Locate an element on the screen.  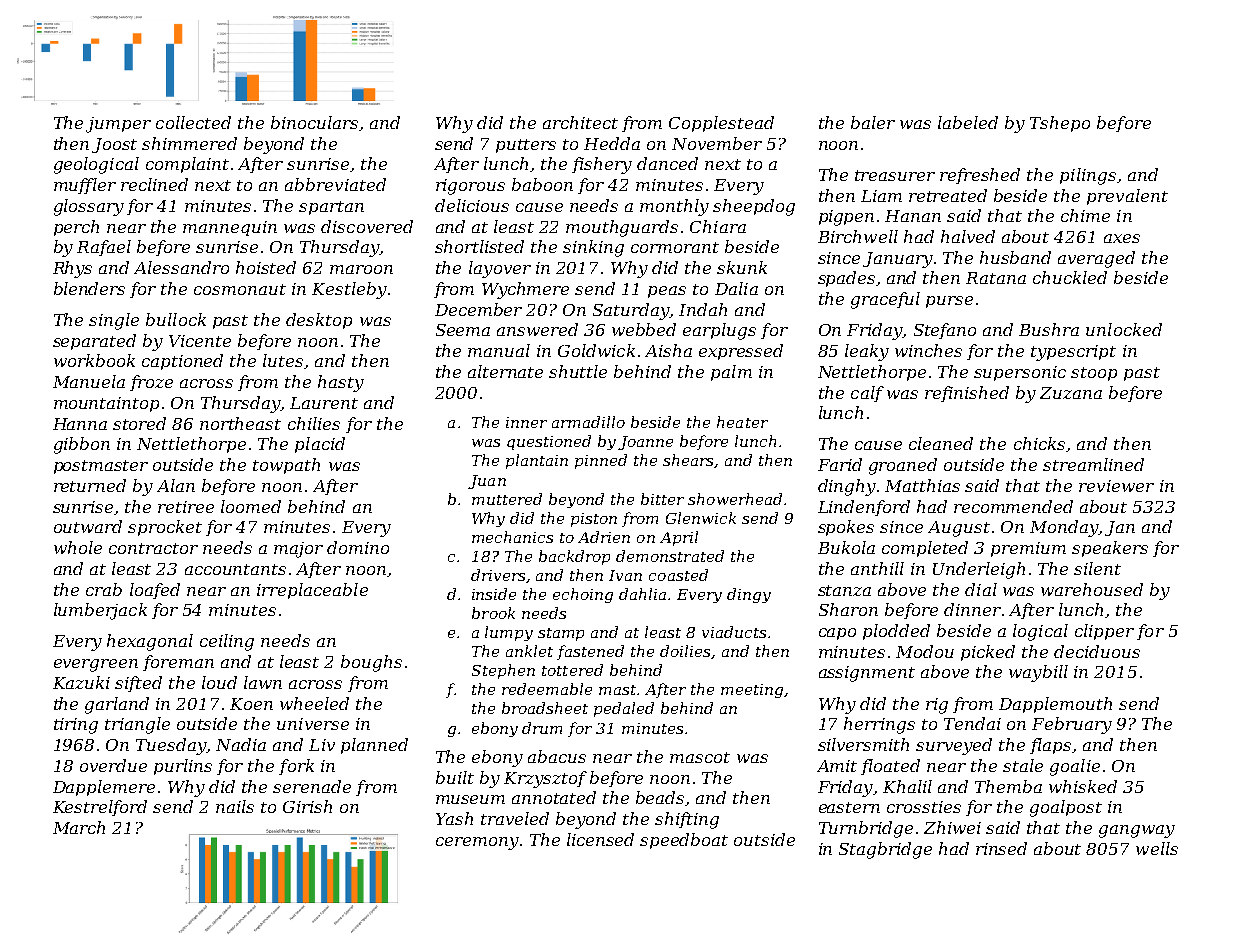
collected is located at coordinates (193, 122).
